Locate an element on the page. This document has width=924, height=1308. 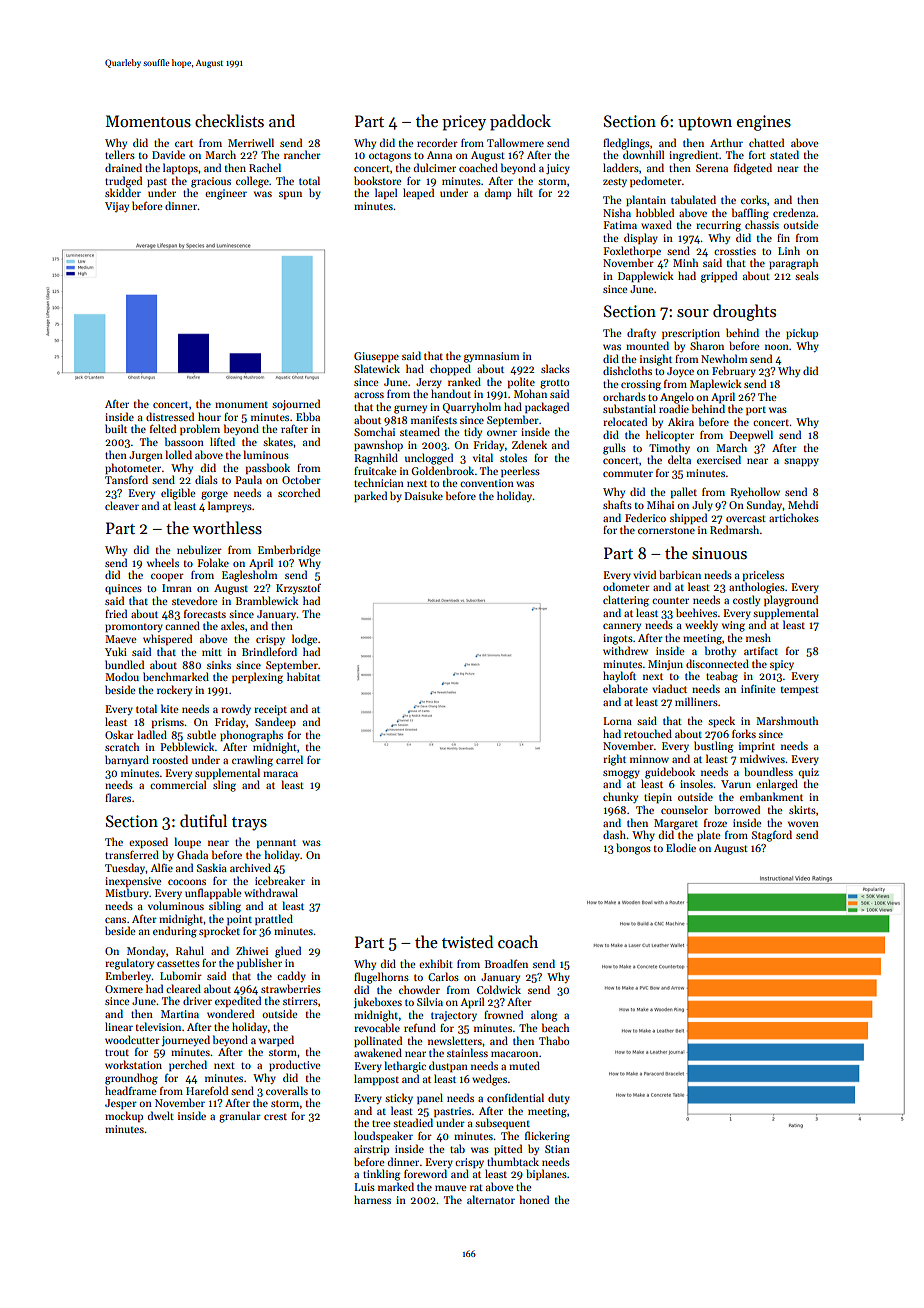
paddock is located at coordinates (520, 122).
